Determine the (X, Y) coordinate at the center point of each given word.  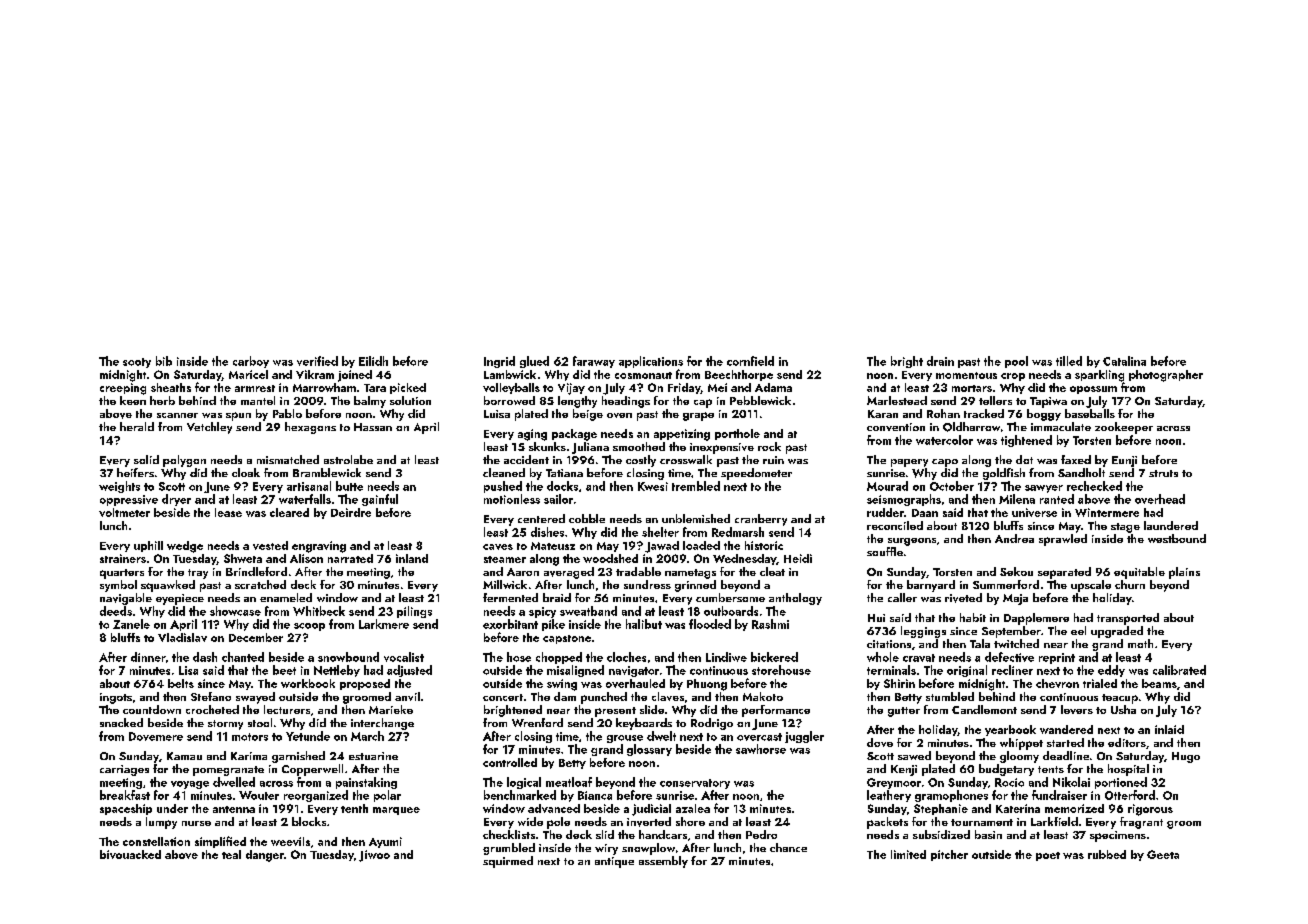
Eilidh (373, 361)
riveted (963, 598)
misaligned (575, 671)
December (256, 637)
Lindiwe (726, 657)
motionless (512, 499)
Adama (773, 387)
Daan (925, 513)
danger (265, 856)
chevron (1057, 683)
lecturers (287, 709)
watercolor (944, 440)
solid (146, 459)
